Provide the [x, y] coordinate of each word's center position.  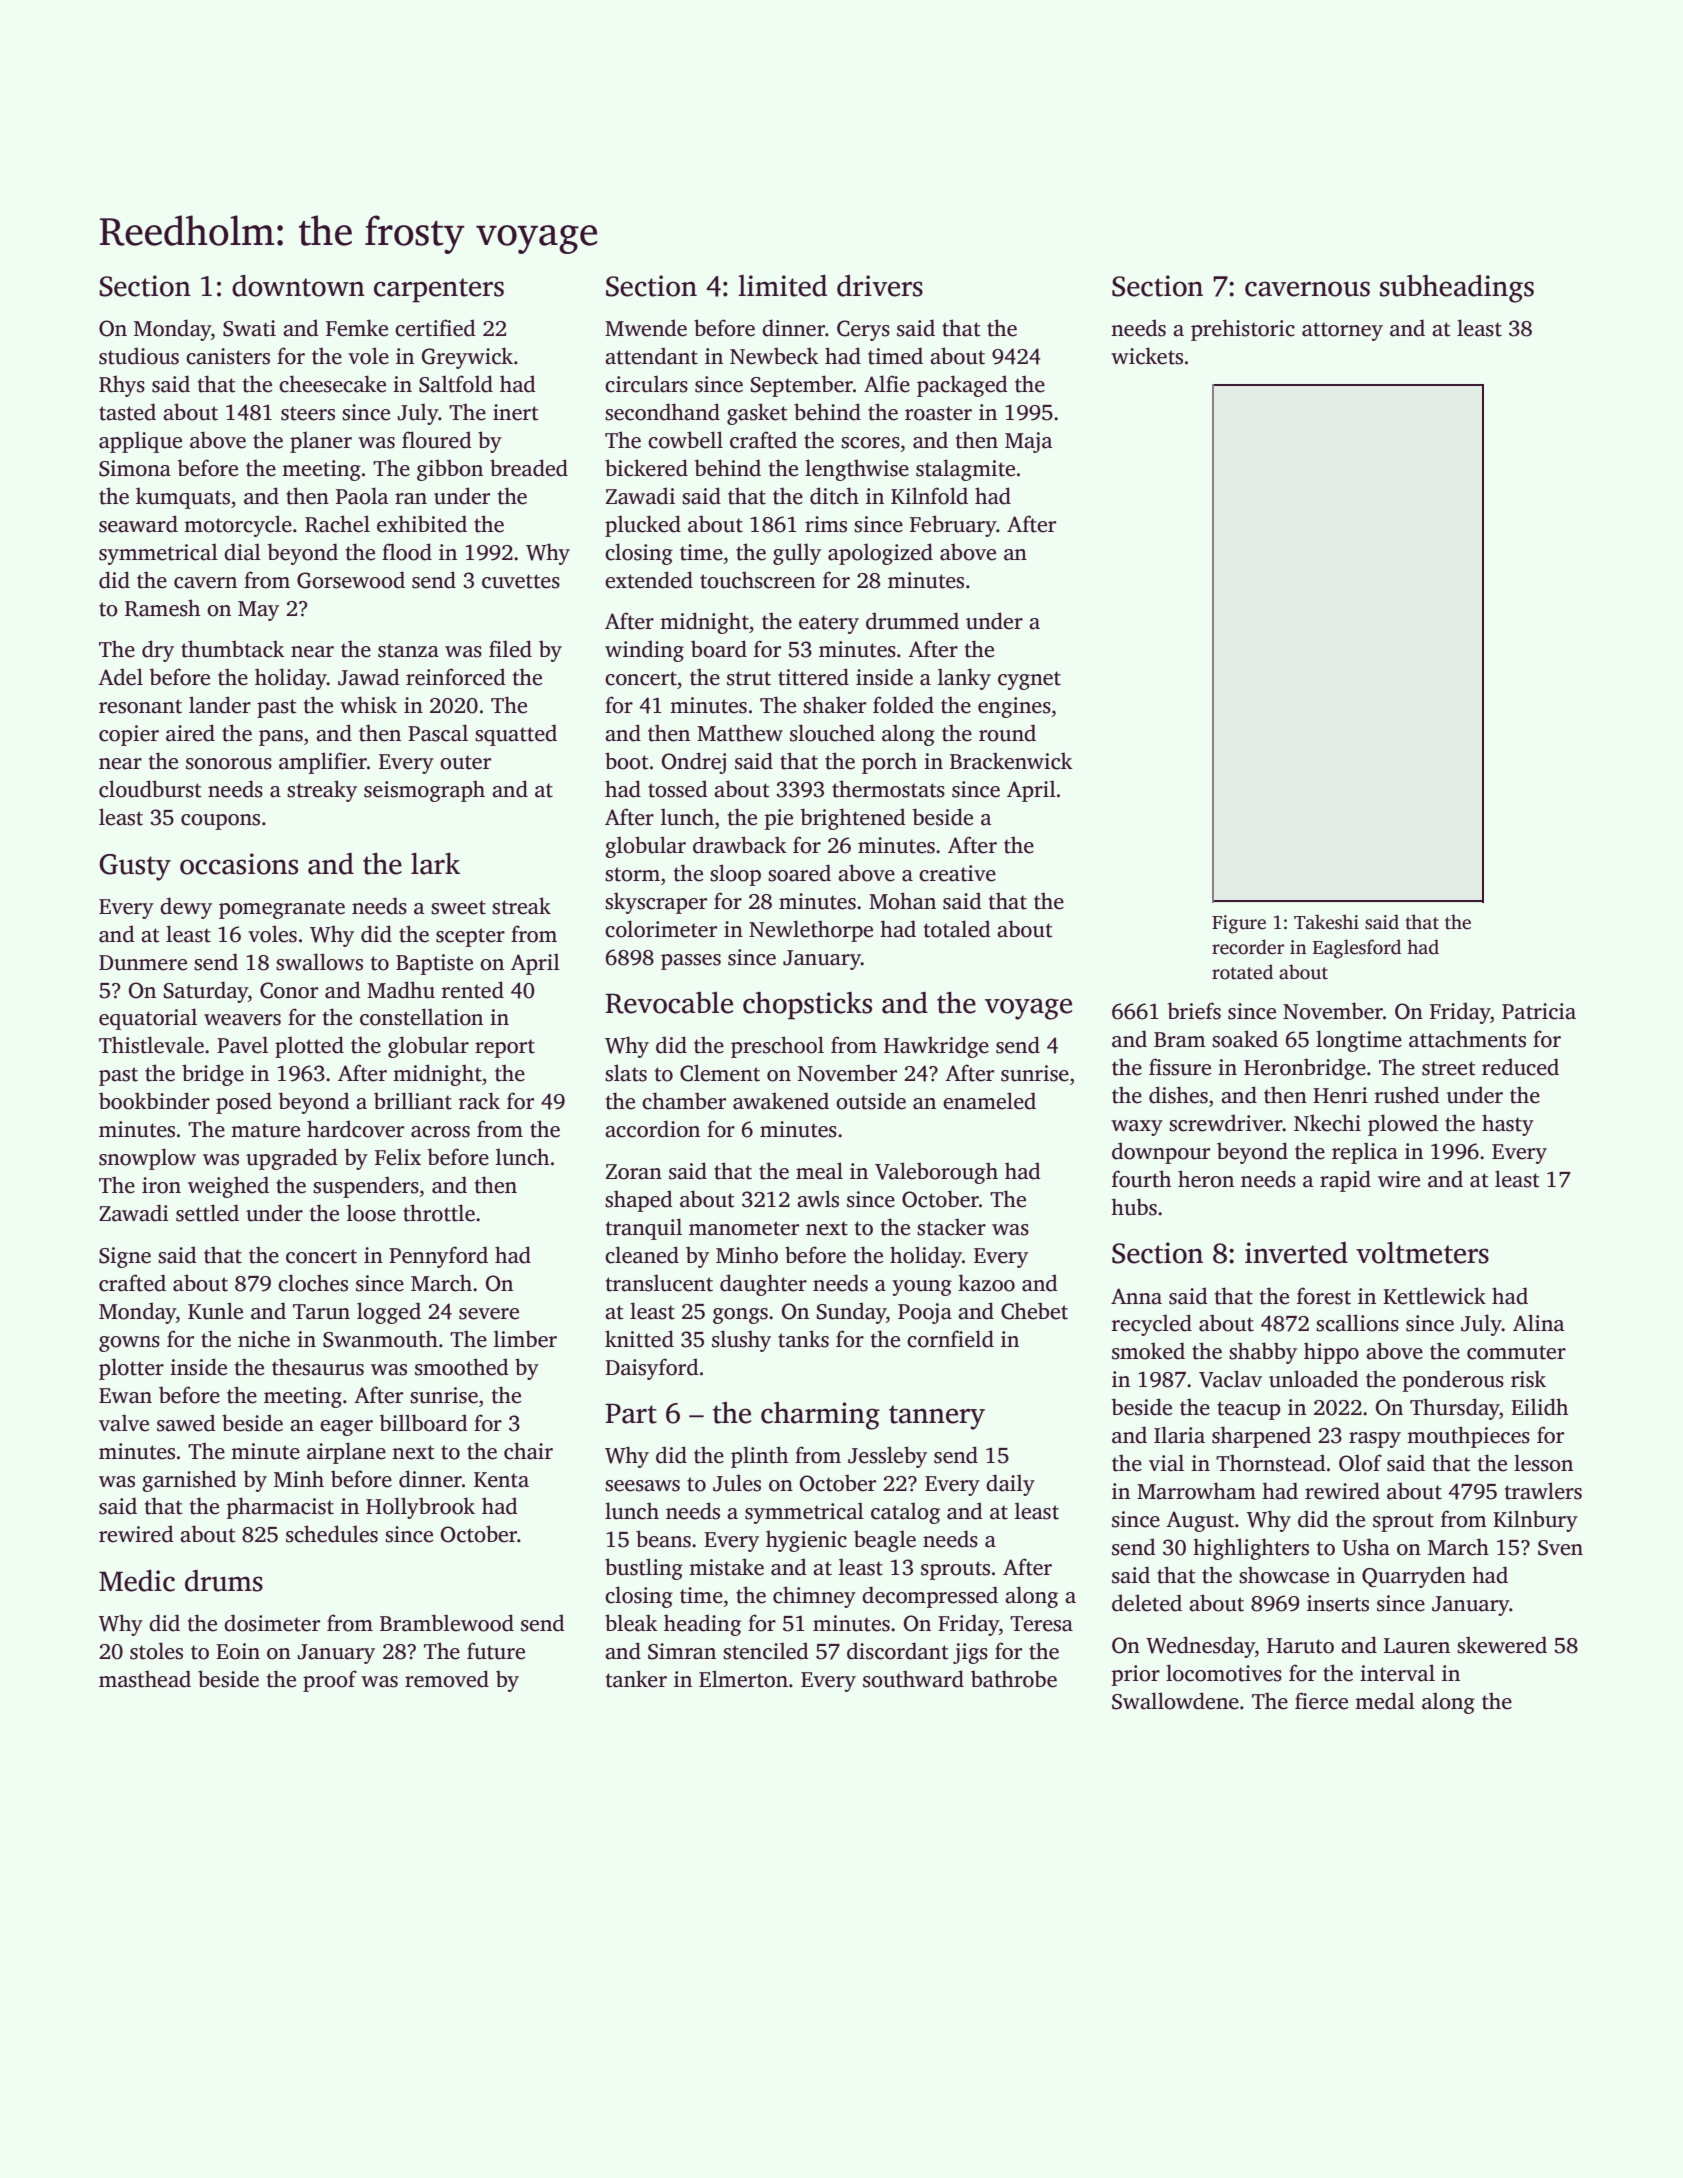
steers [308, 413]
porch [889, 763]
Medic [137, 1581]
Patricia [1539, 1011]
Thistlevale [151, 1045]
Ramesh [162, 608]
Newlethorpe [811, 931]
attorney [1342, 331]
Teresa [1041, 1624]
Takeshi [1326, 922]
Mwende [646, 328]
